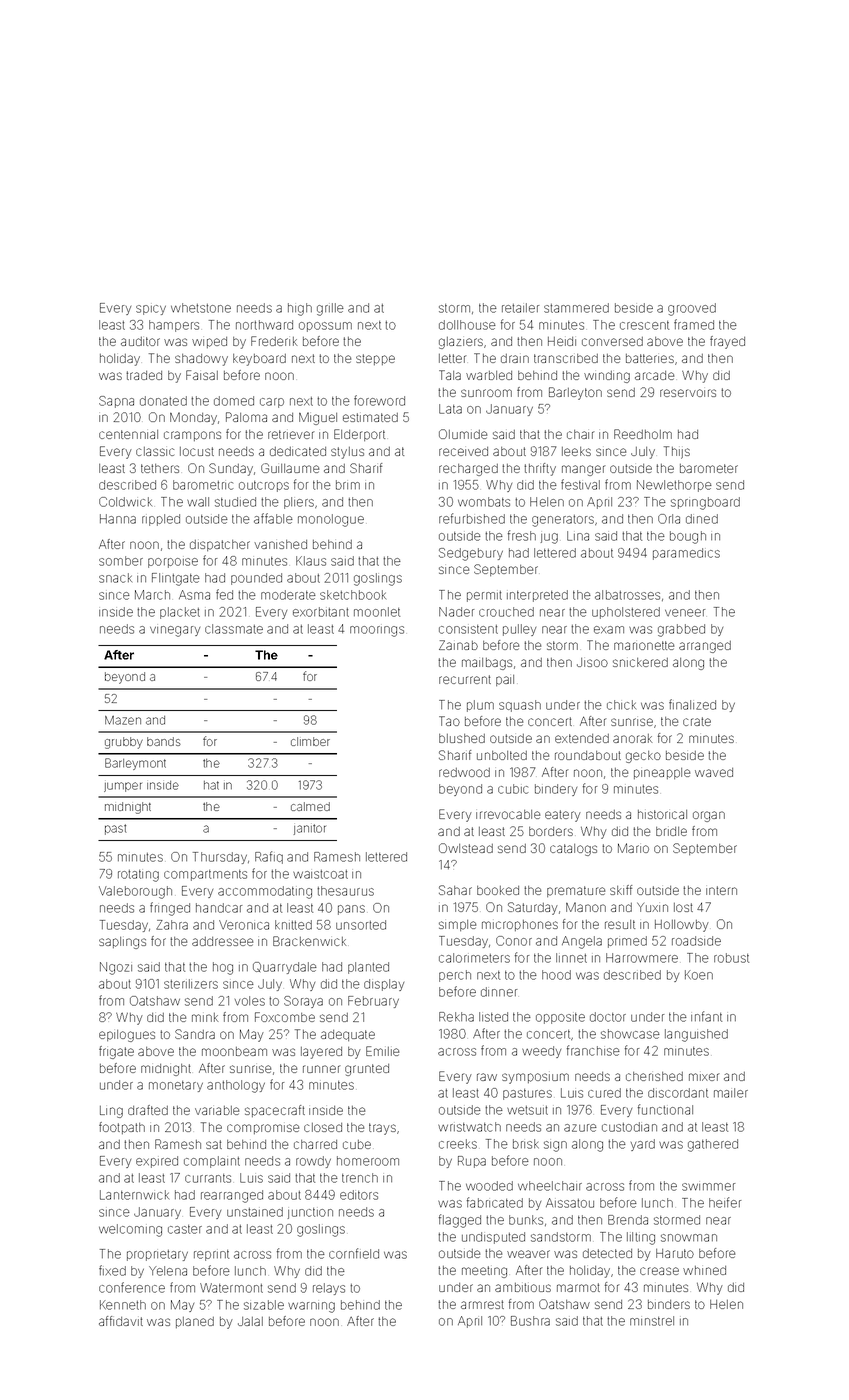 The height and width of the screenshot is (1400, 849). I want to click on junction, so click(310, 1213).
